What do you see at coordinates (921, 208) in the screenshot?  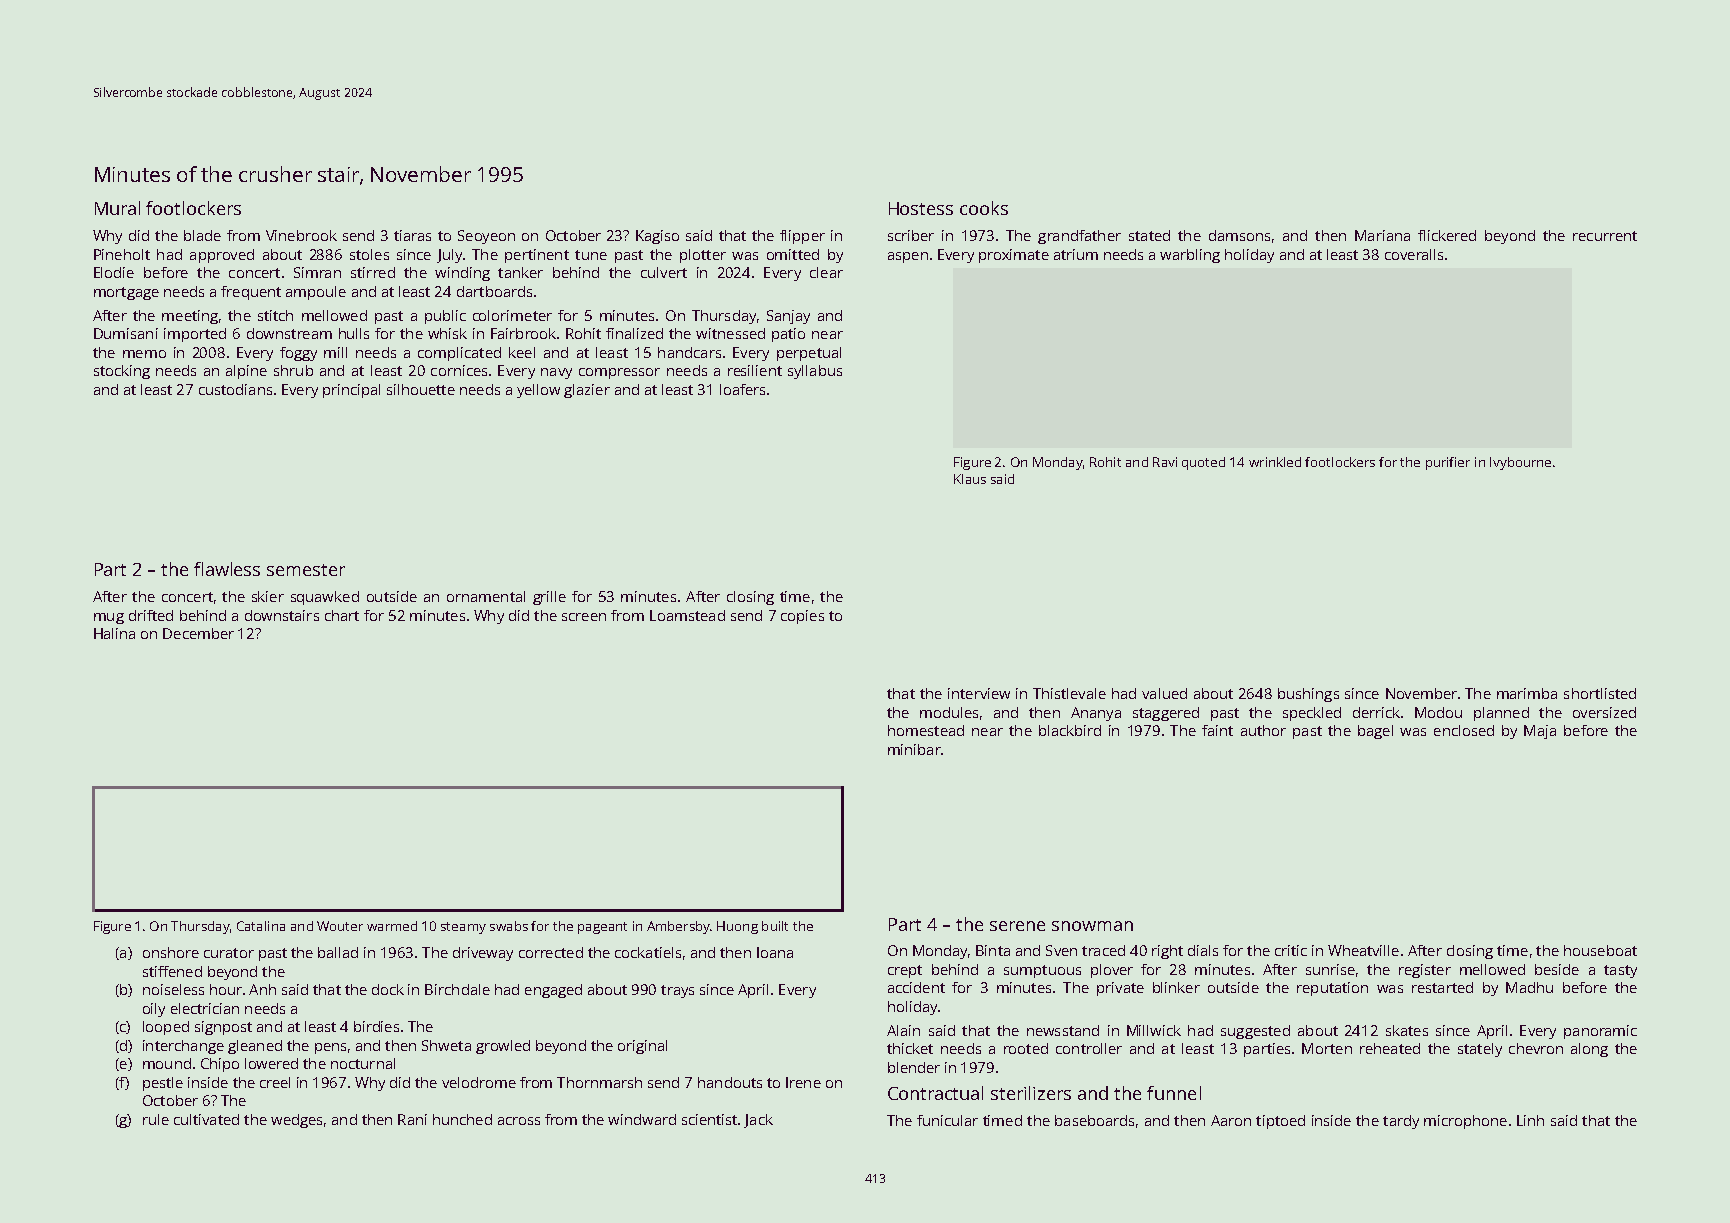 I see `Hostess` at bounding box center [921, 208].
